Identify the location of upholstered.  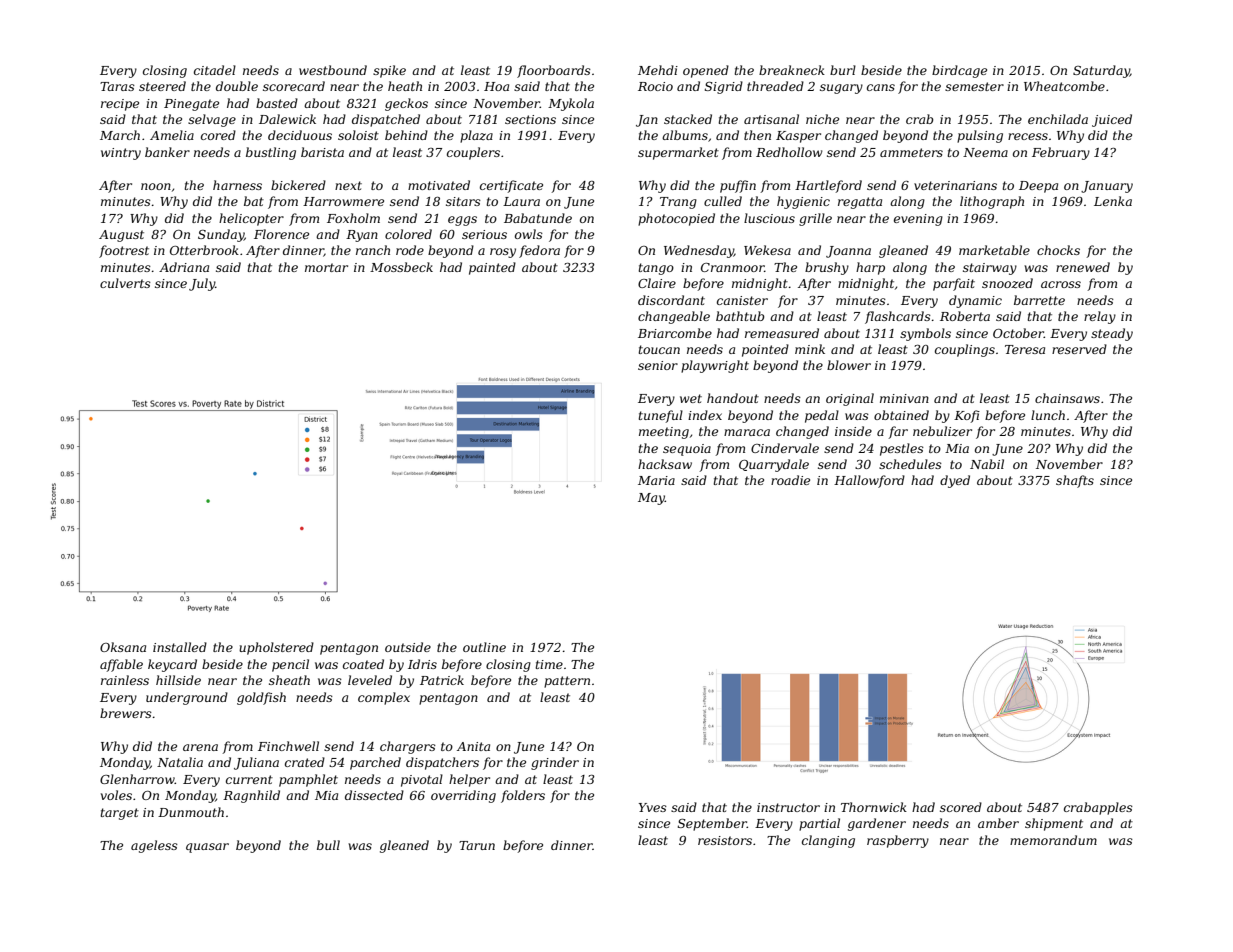
(276, 648).
